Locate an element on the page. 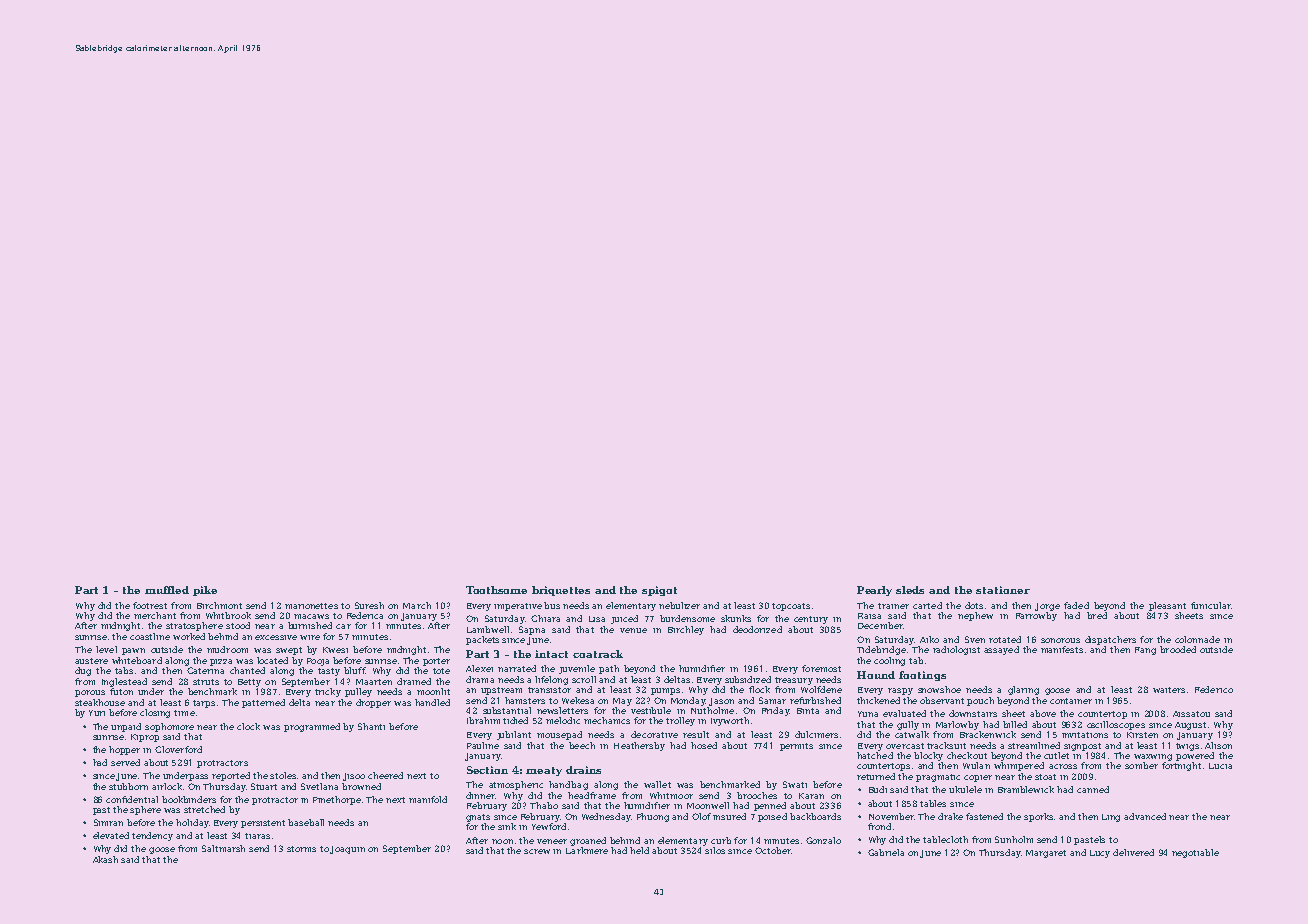  programmed is located at coordinates (312, 727).
